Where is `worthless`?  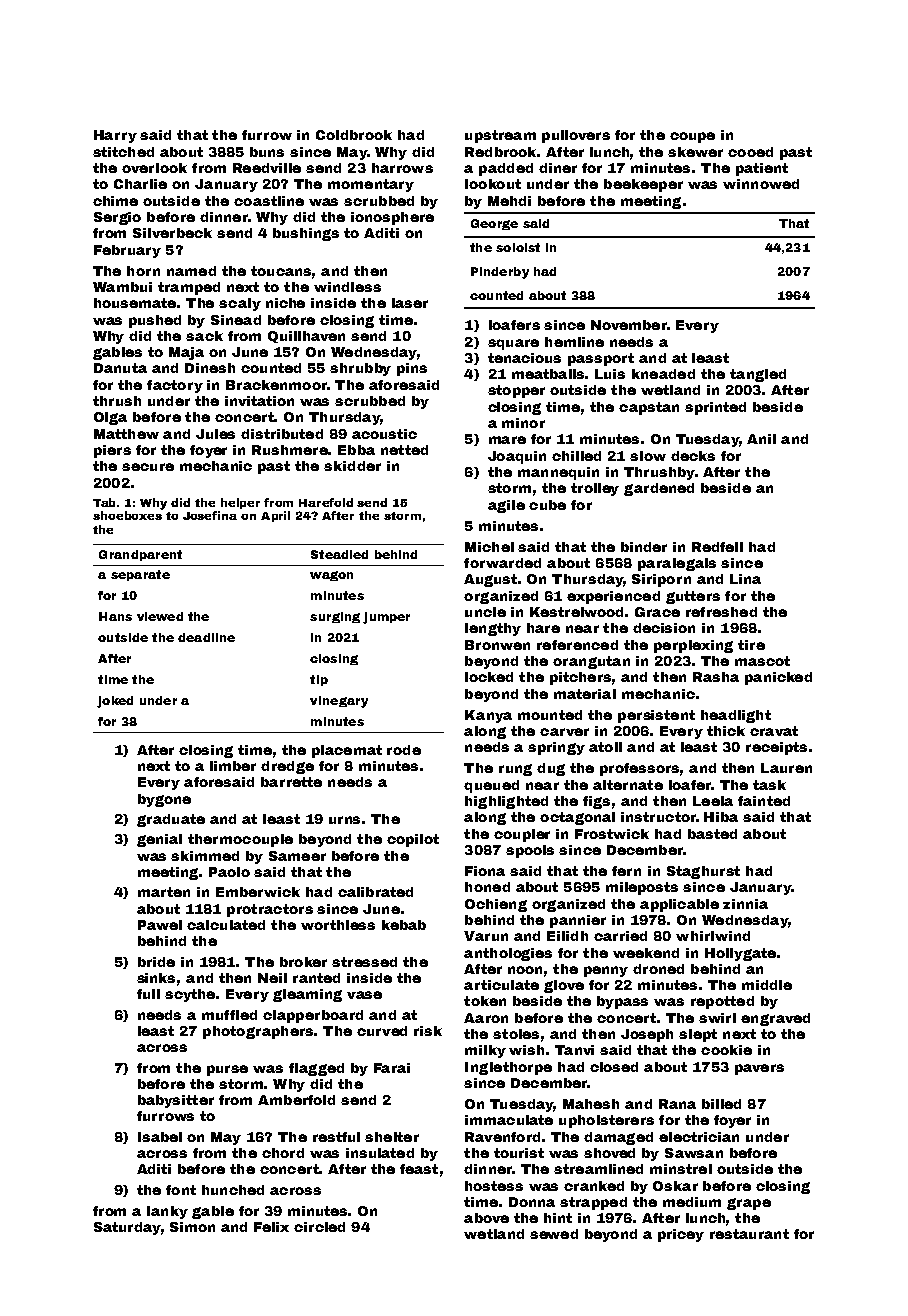
worthless is located at coordinates (338, 925).
